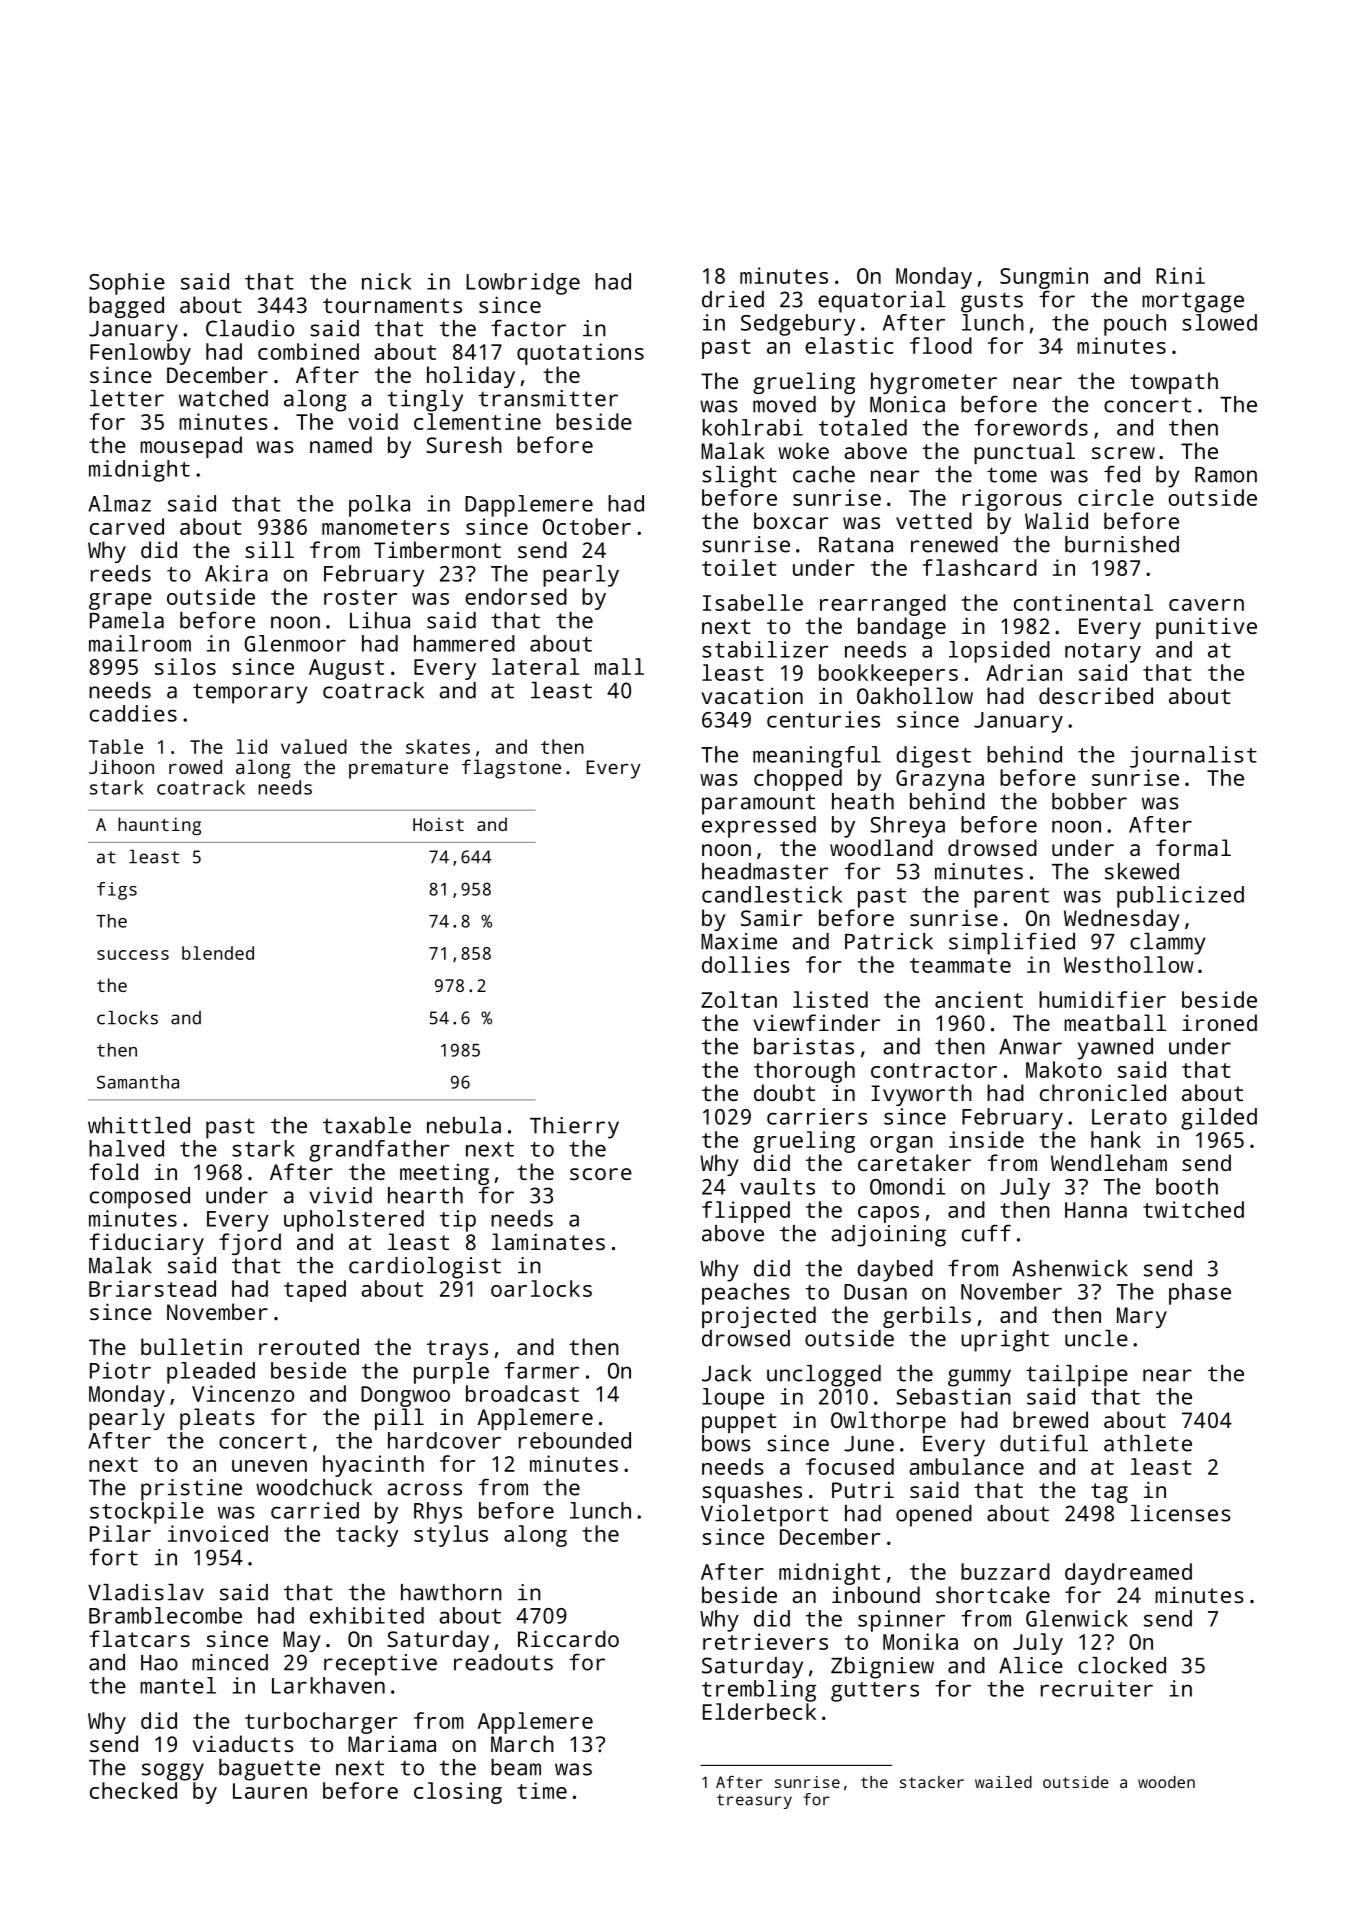 This image has height=1916, width=1355. What do you see at coordinates (798, 325) in the image?
I see `Sedgebury` at bounding box center [798, 325].
